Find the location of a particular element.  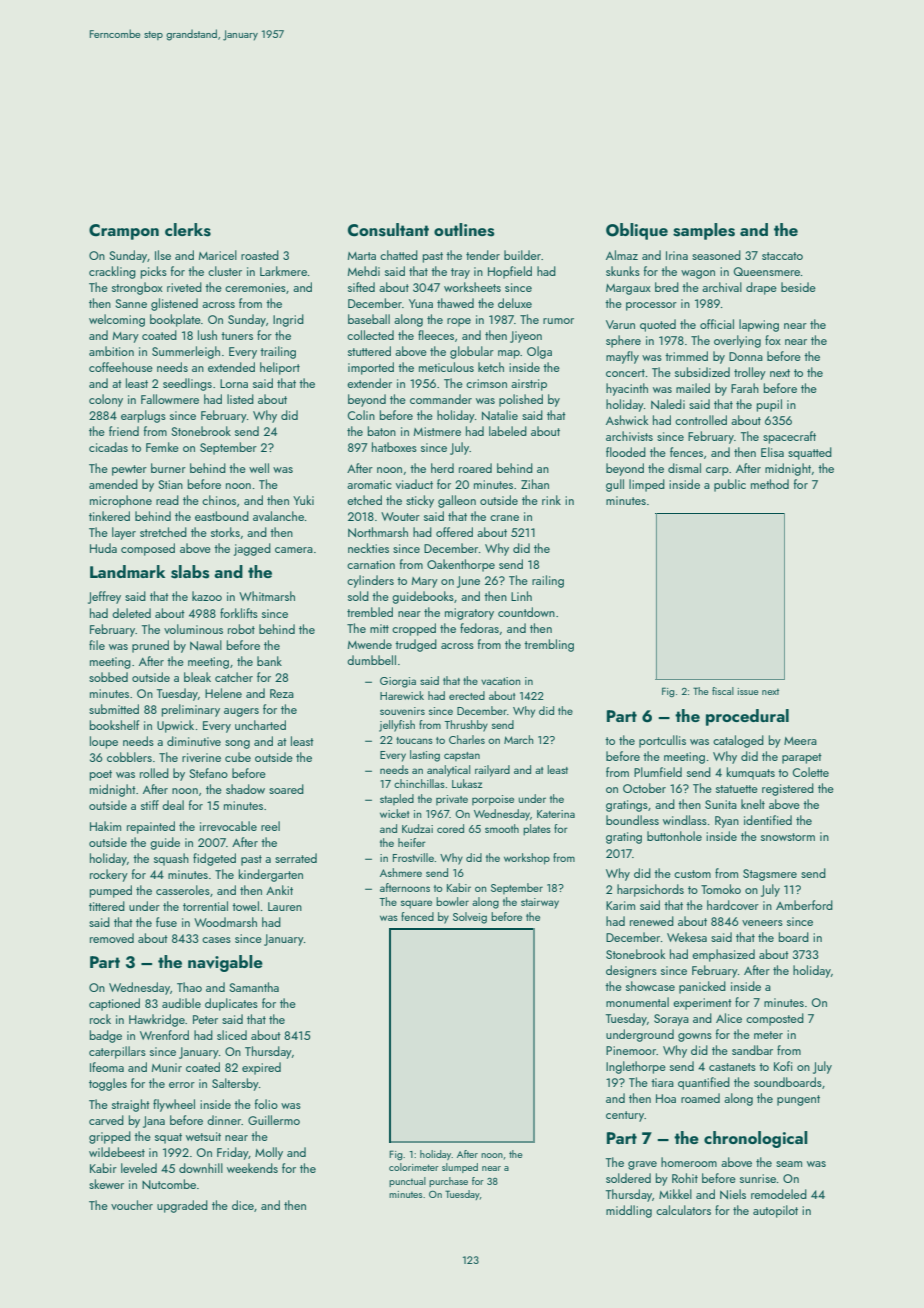

ceremonies is located at coordinates (255, 287).
